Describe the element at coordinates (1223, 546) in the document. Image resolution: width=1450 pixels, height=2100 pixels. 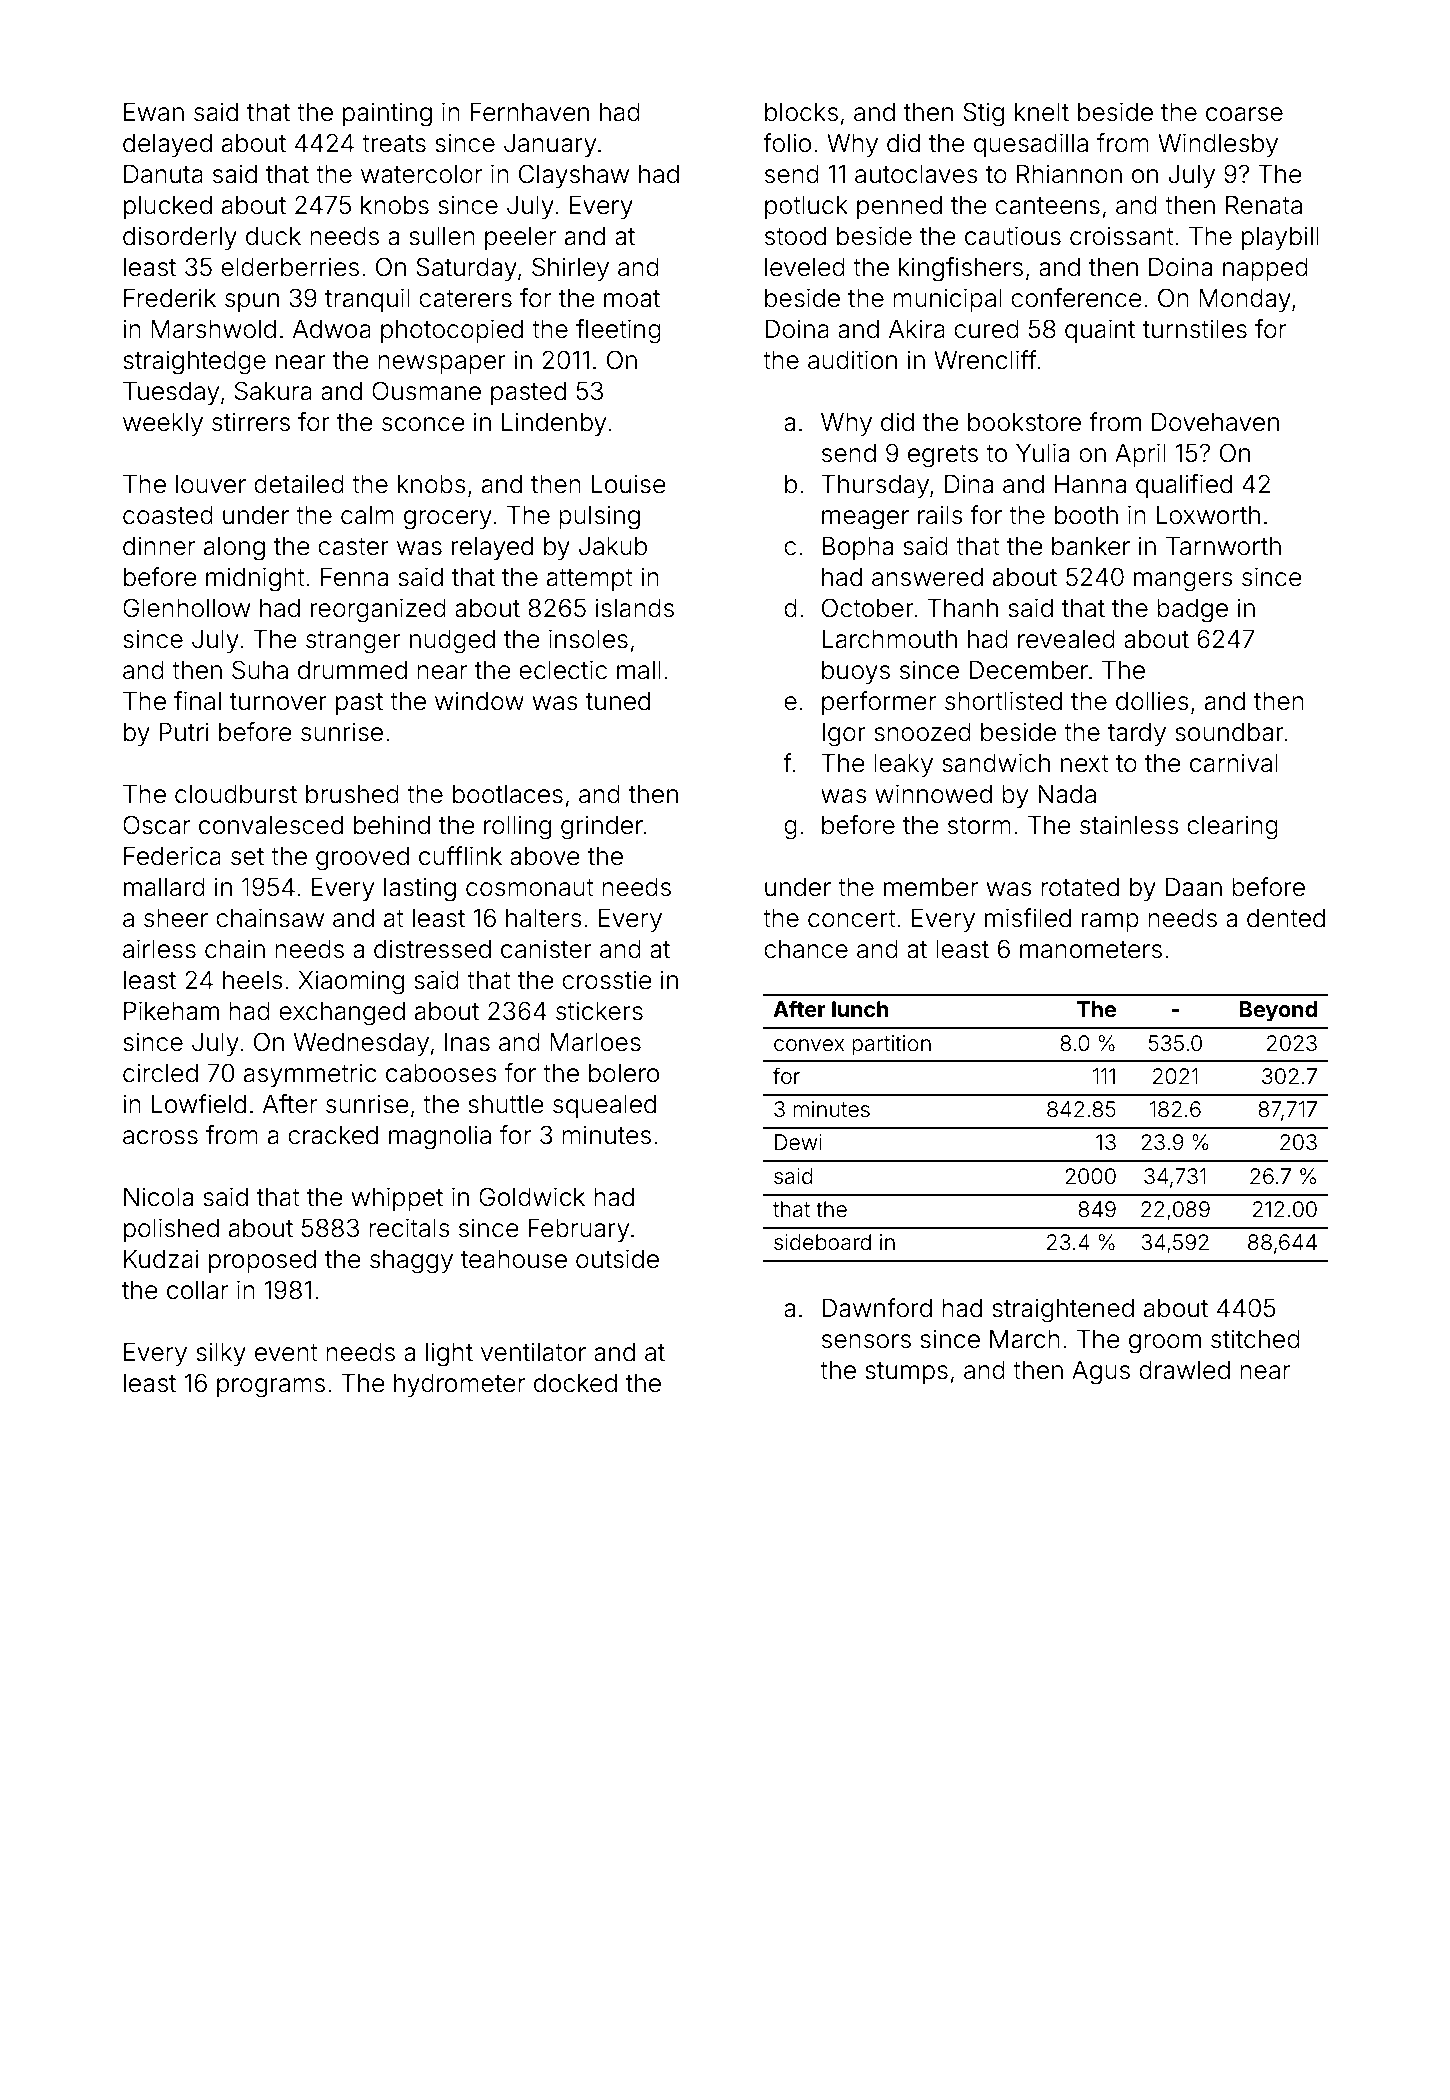
I see `Tarnworth` at that location.
